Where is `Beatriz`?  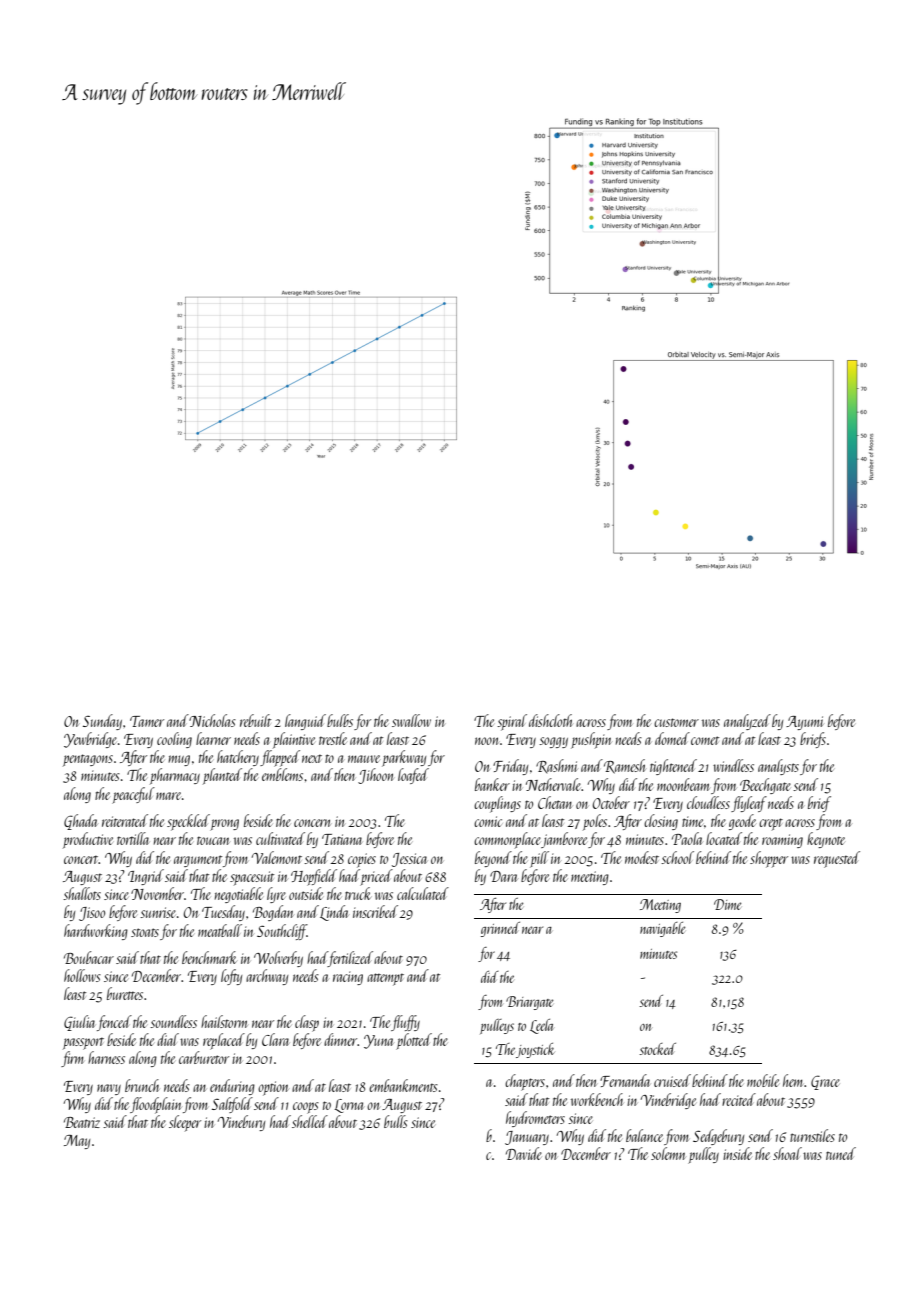
Beatriz is located at coordinates (82, 1122).
